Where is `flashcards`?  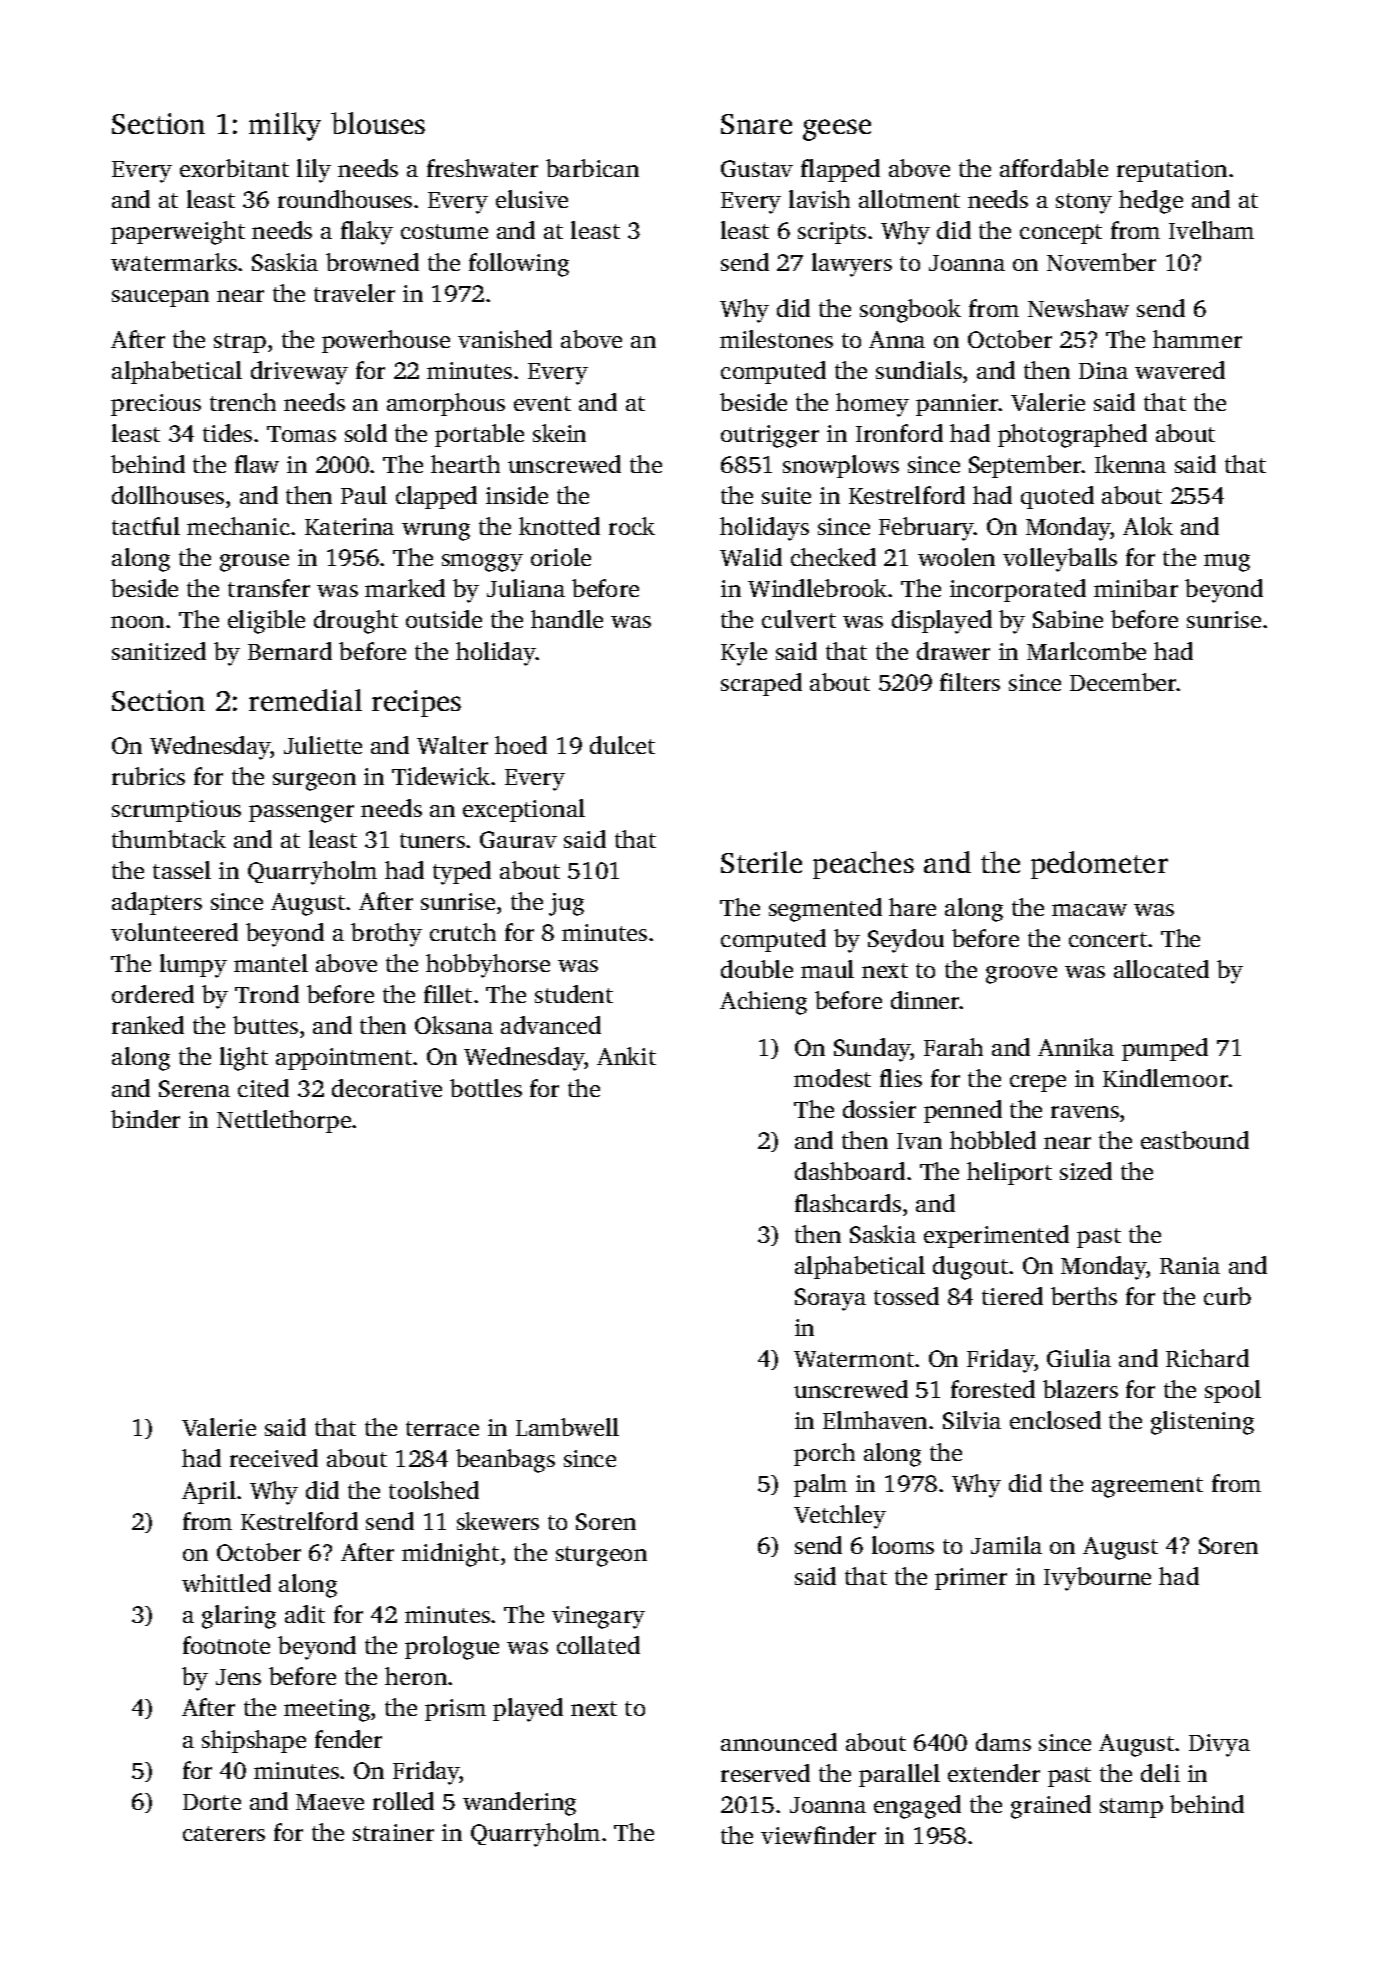 flashcards is located at coordinates (848, 1203).
